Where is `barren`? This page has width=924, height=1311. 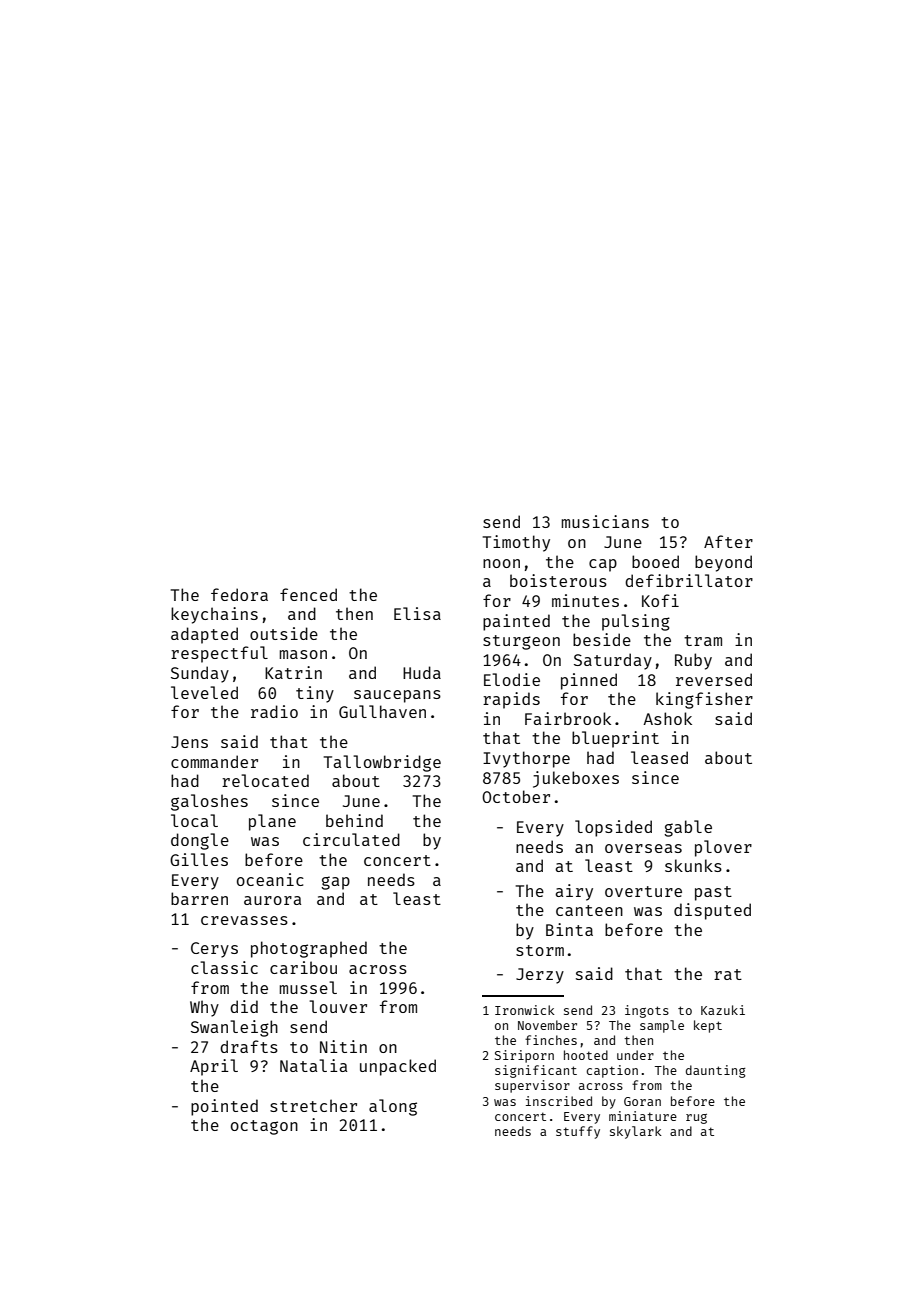
barren is located at coordinates (199, 898).
